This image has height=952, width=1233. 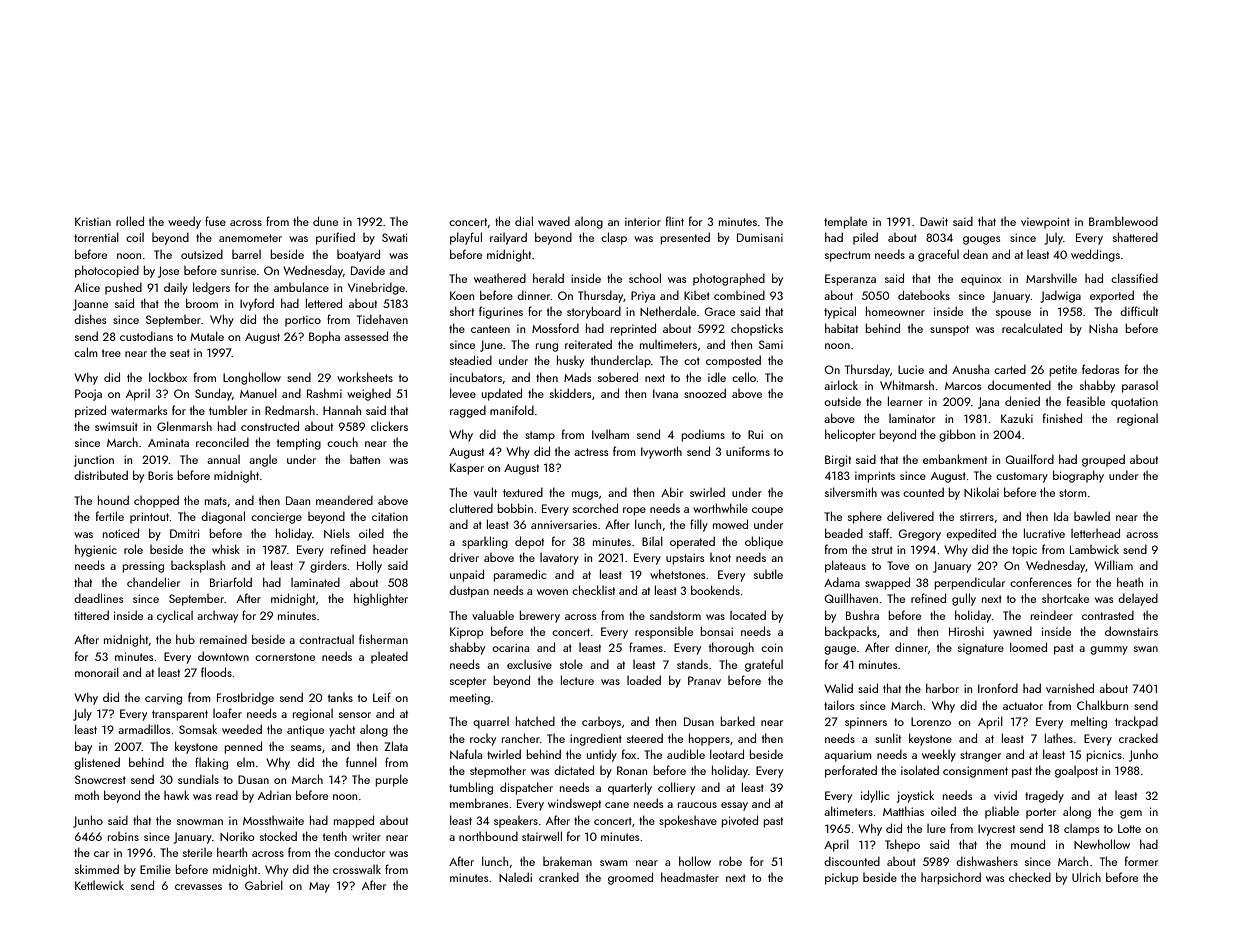 What do you see at coordinates (1131, 814) in the image?
I see `gem` at bounding box center [1131, 814].
